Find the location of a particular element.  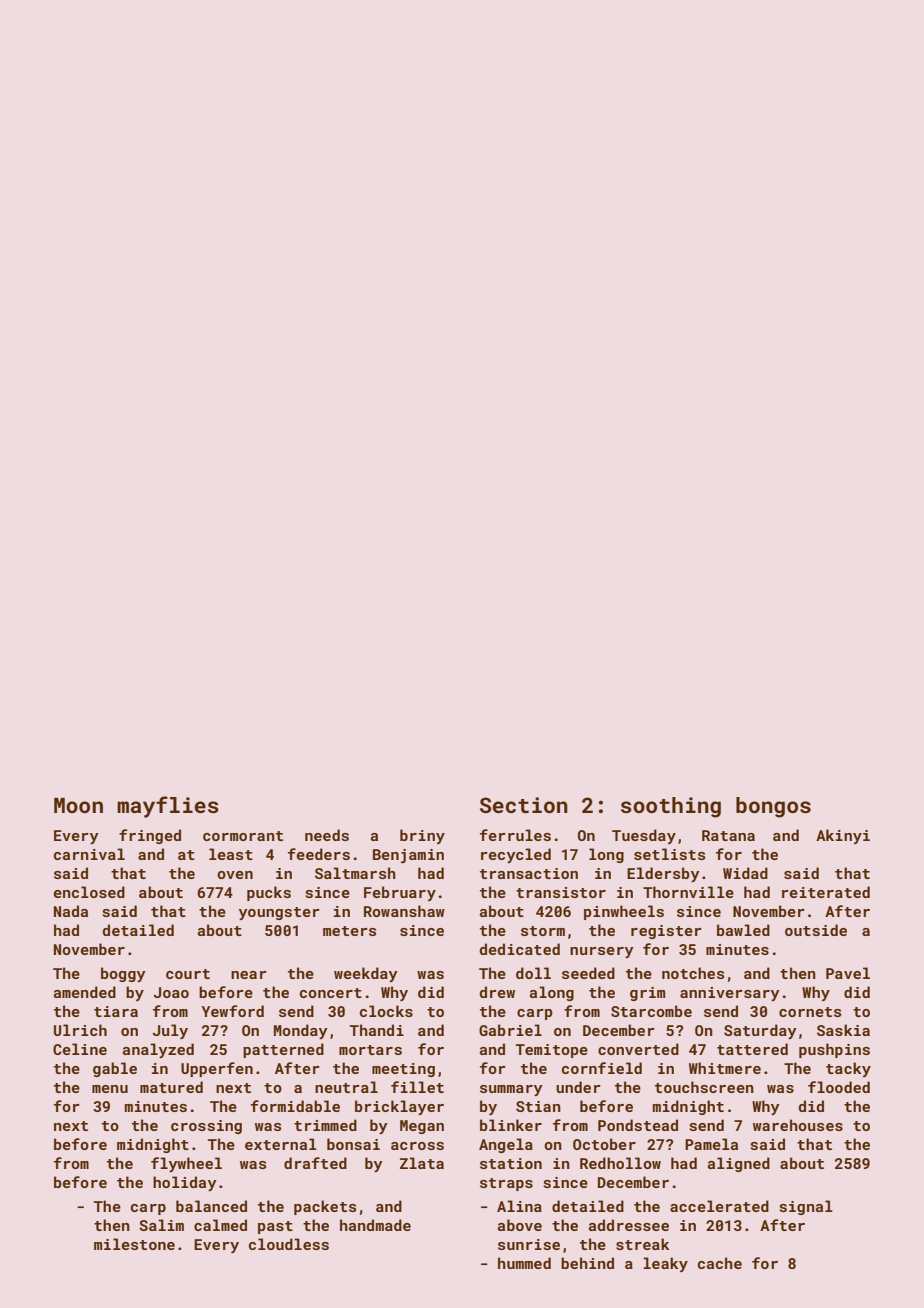

cornets is located at coordinates (810, 1012).
